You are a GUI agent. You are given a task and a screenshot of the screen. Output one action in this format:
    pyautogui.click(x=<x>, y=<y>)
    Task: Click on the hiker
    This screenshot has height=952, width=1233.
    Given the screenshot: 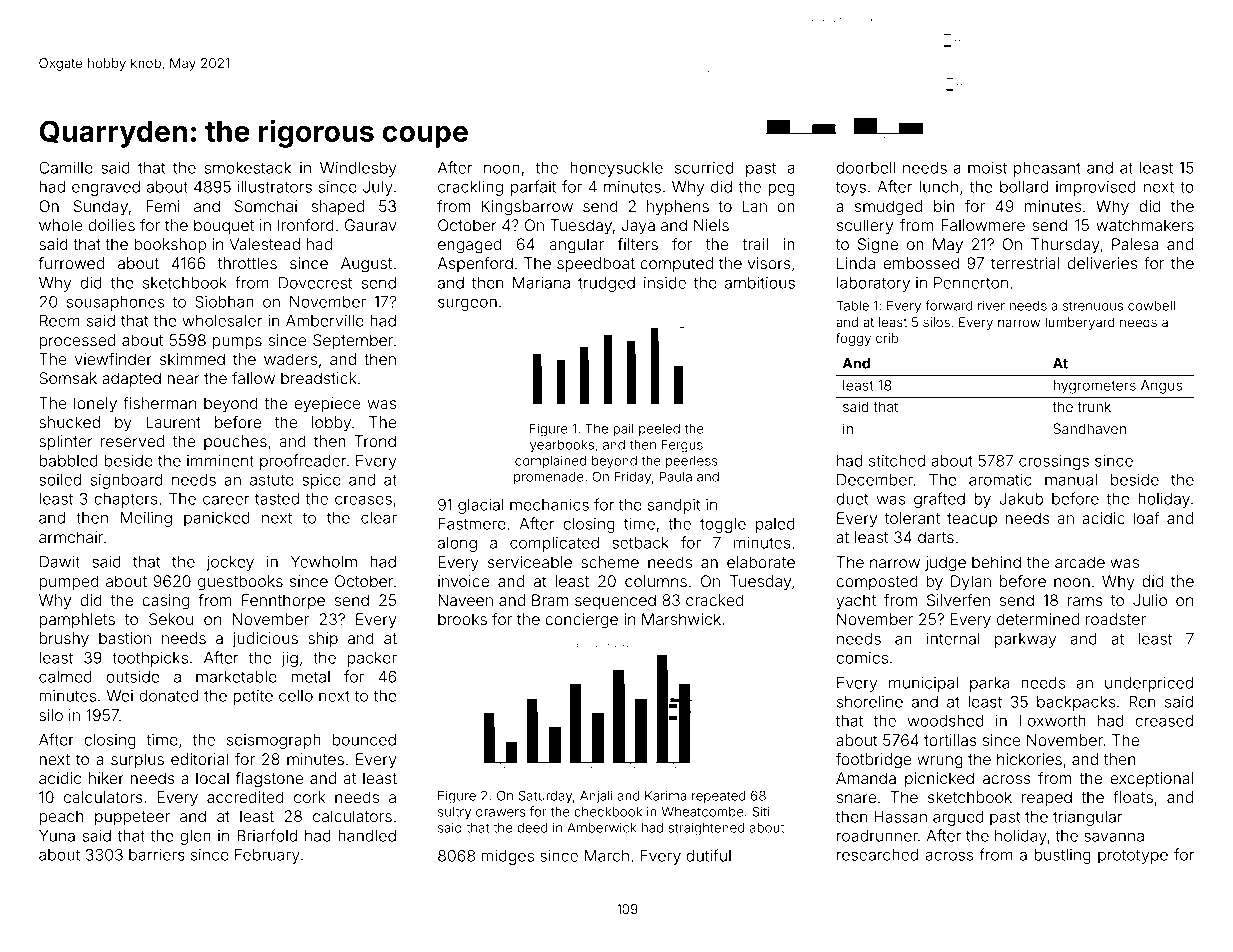 What is the action you would take?
    pyautogui.click(x=106, y=778)
